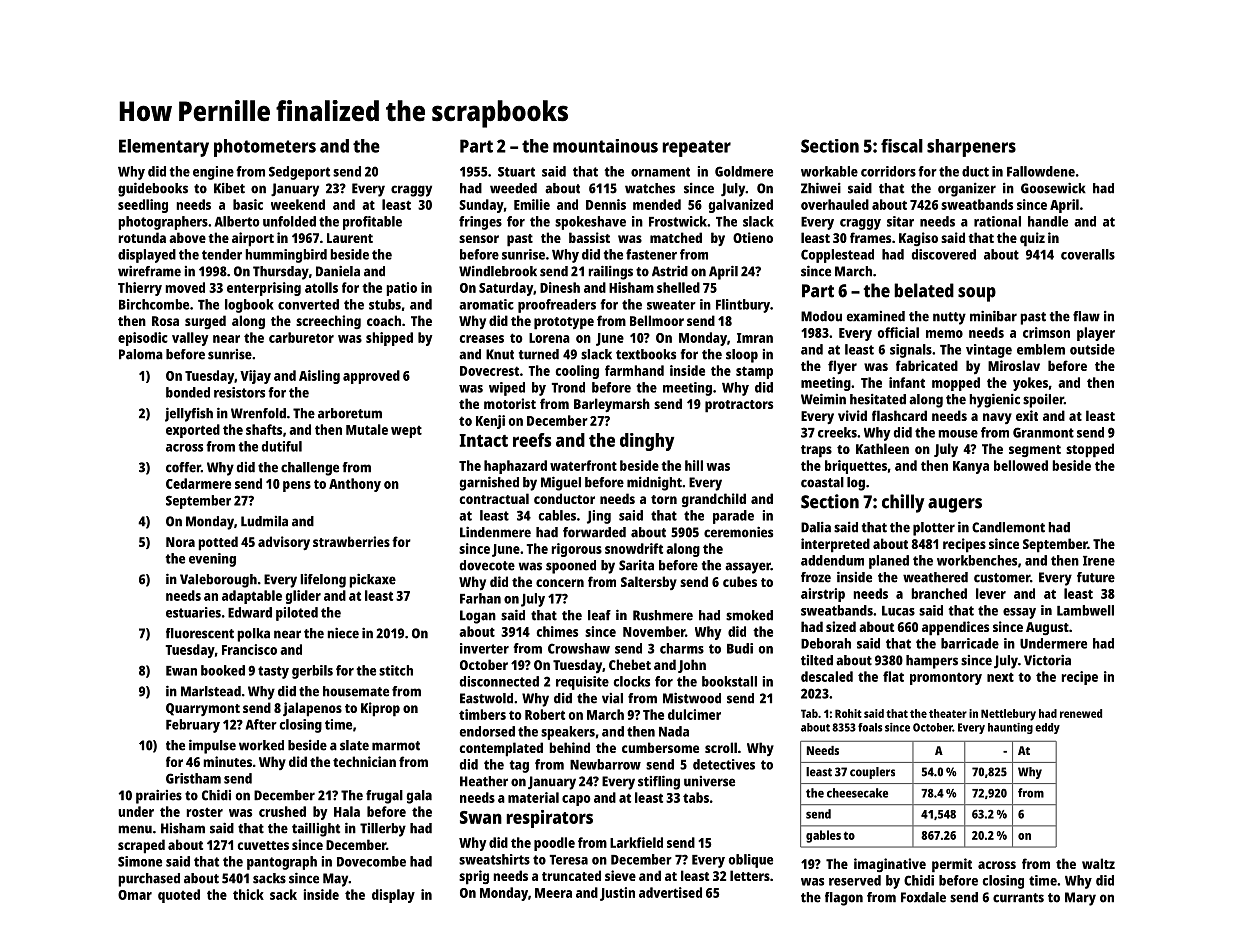 The image size is (1233, 952). Describe the element at coordinates (650, 188) in the page. I see `watches` at that location.
